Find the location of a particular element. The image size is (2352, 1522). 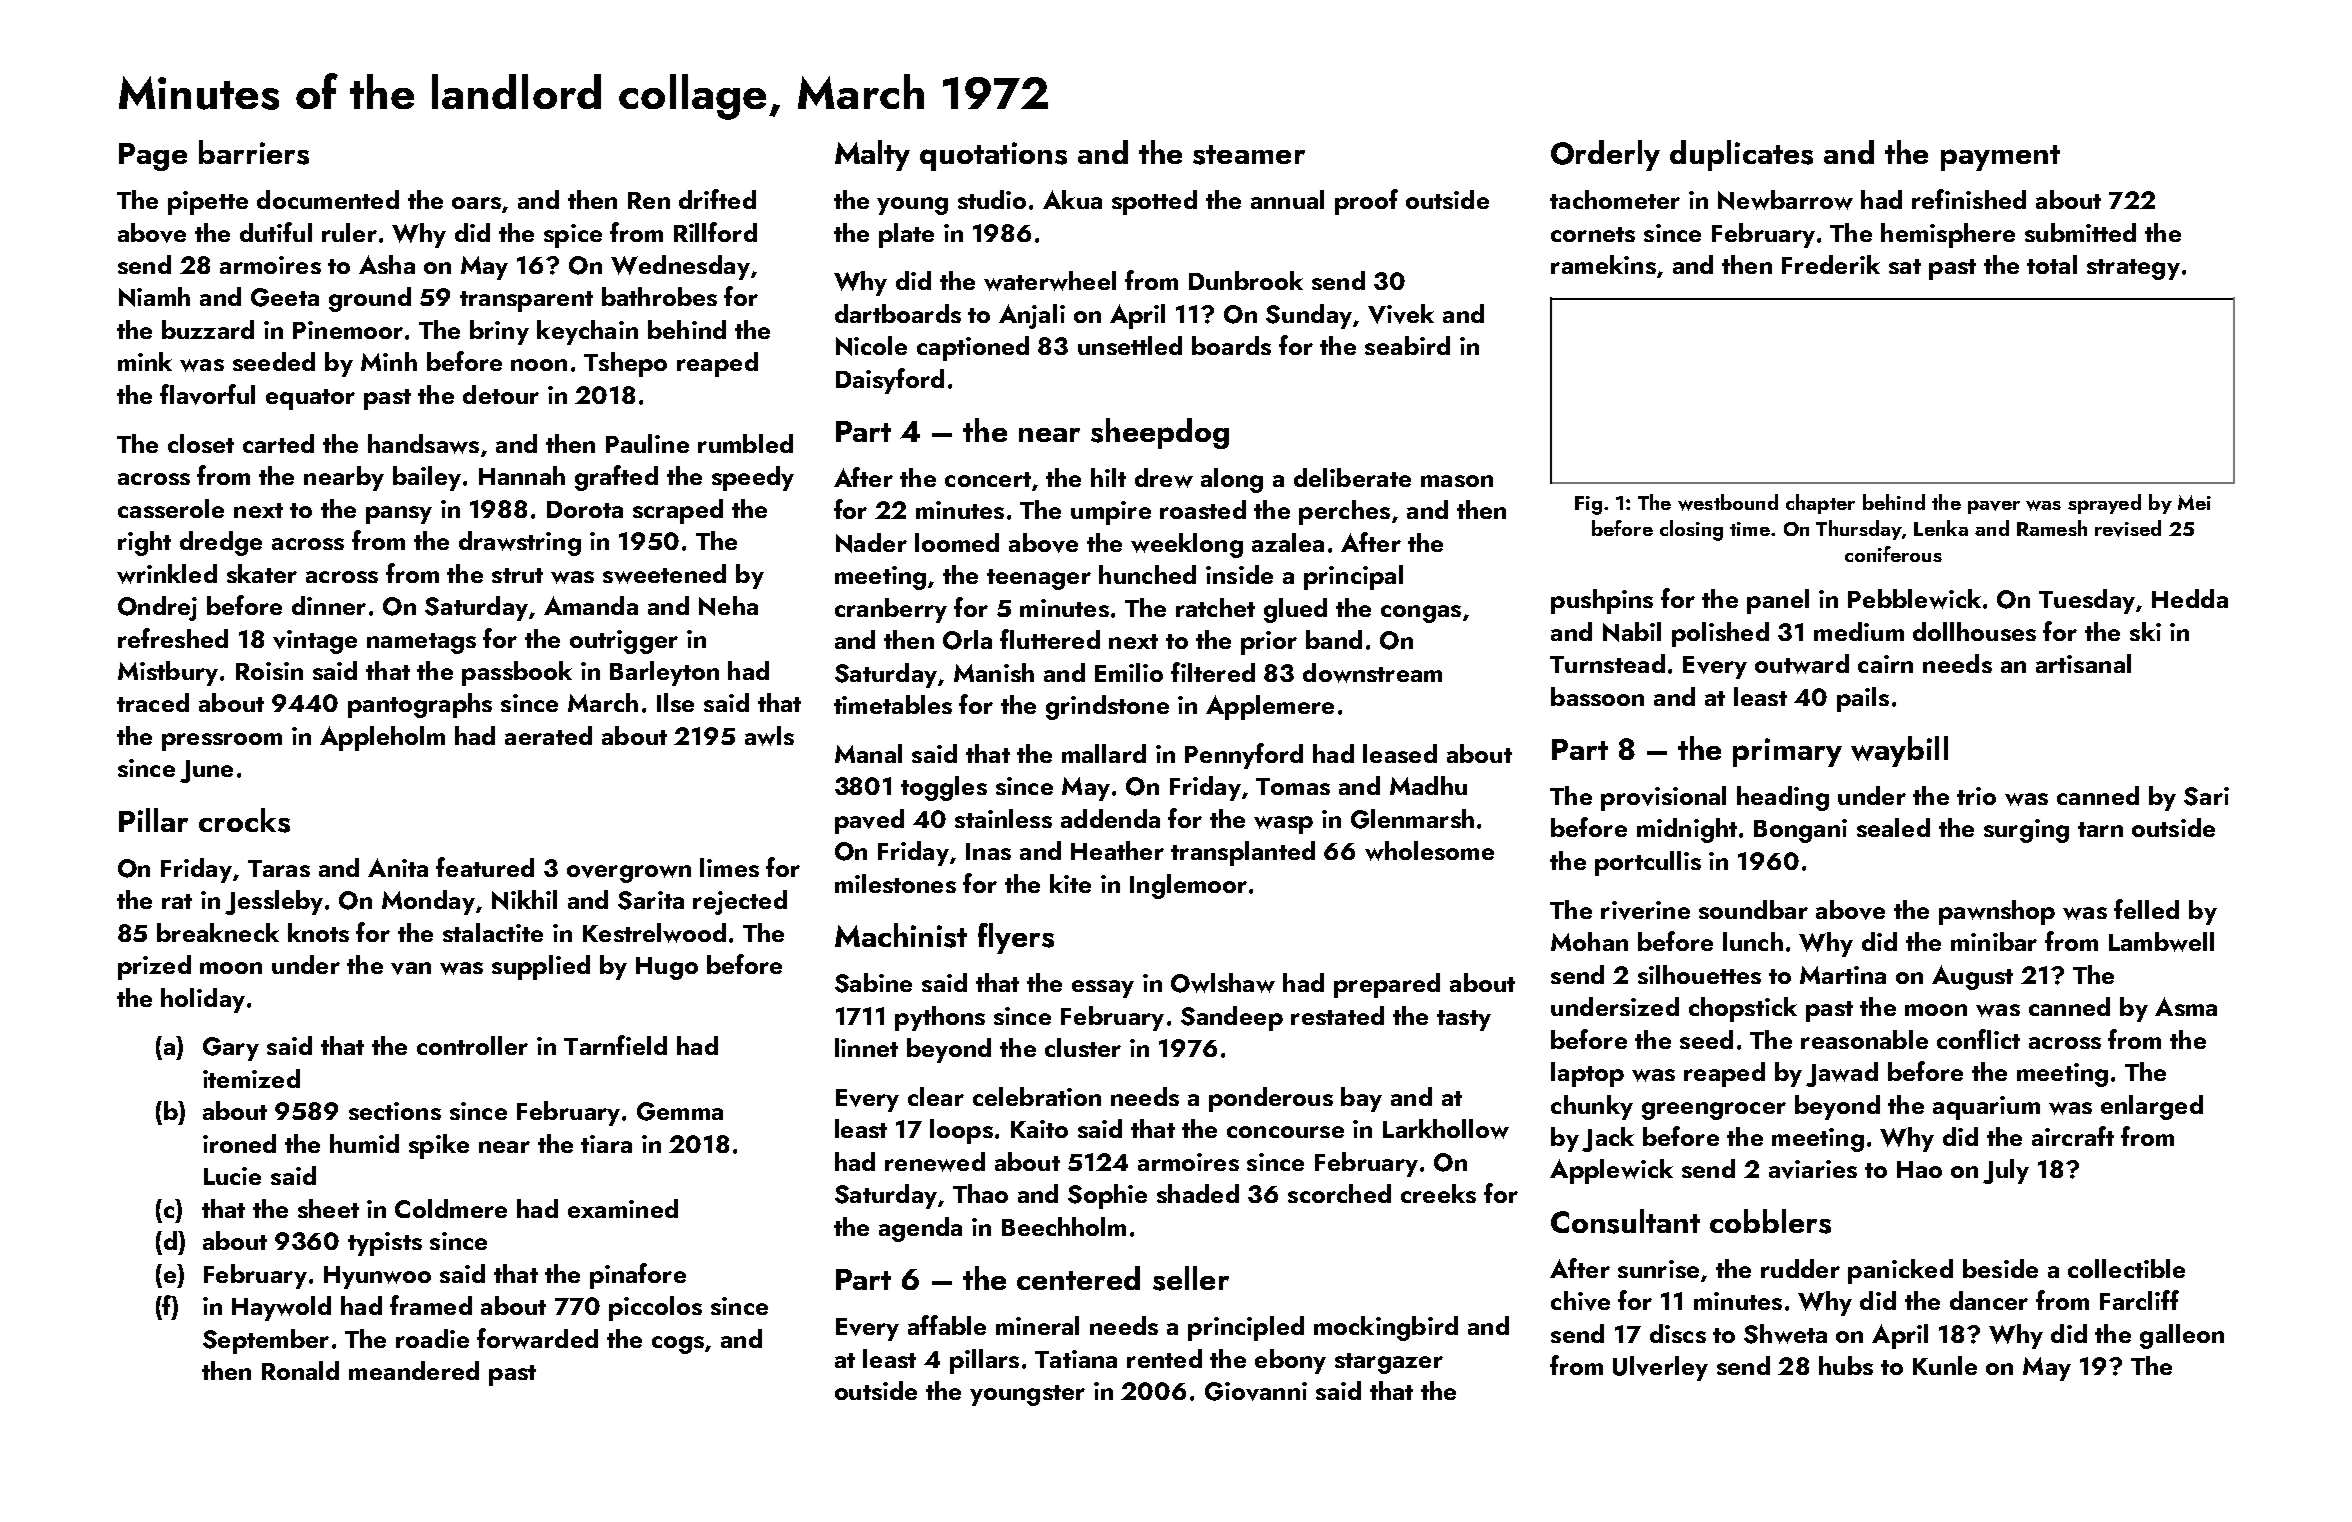

closet is located at coordinates (201, 443).
